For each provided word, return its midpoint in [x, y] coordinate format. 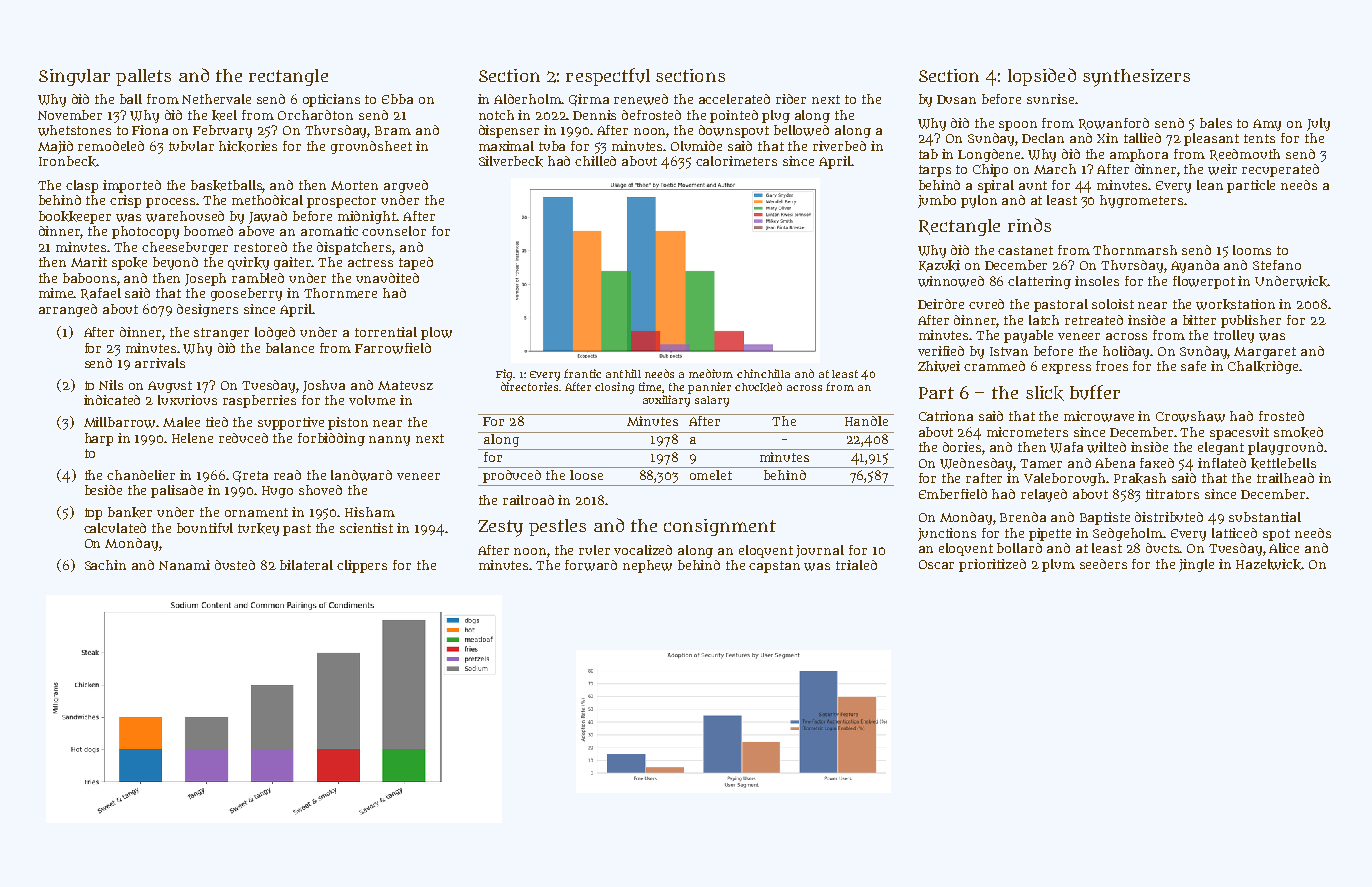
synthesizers [1136, 78]
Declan [1043, 138]
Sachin [105, 565]
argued [406, 186]
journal [820, 551]
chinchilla [763, 373]
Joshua [324, 386]
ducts [1163, 548]
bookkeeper [75, 217]
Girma [589, 100]
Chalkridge [1263, 367]
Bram [393, 130]
